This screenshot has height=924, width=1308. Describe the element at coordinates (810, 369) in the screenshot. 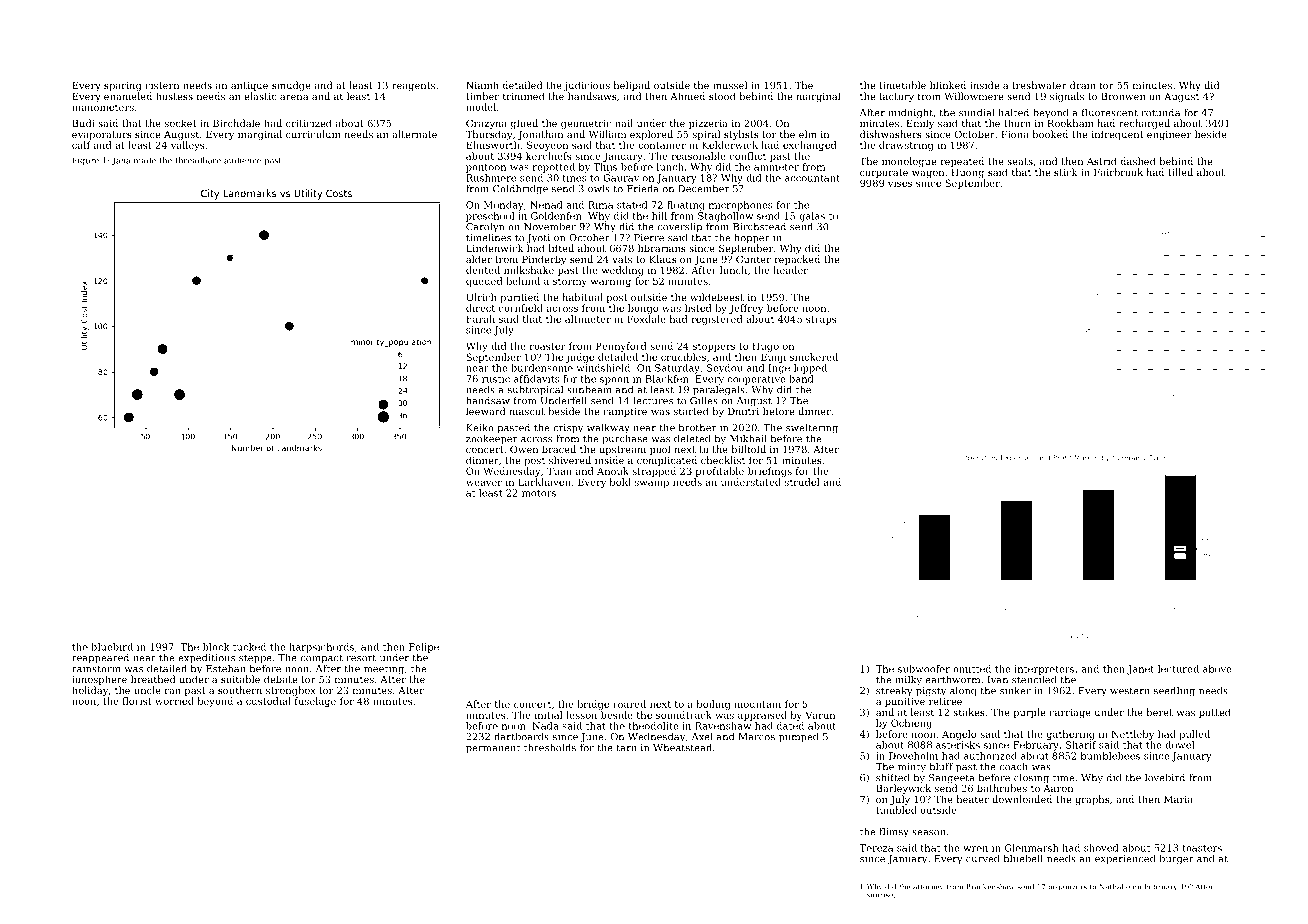

I see `lopped` at that location.
